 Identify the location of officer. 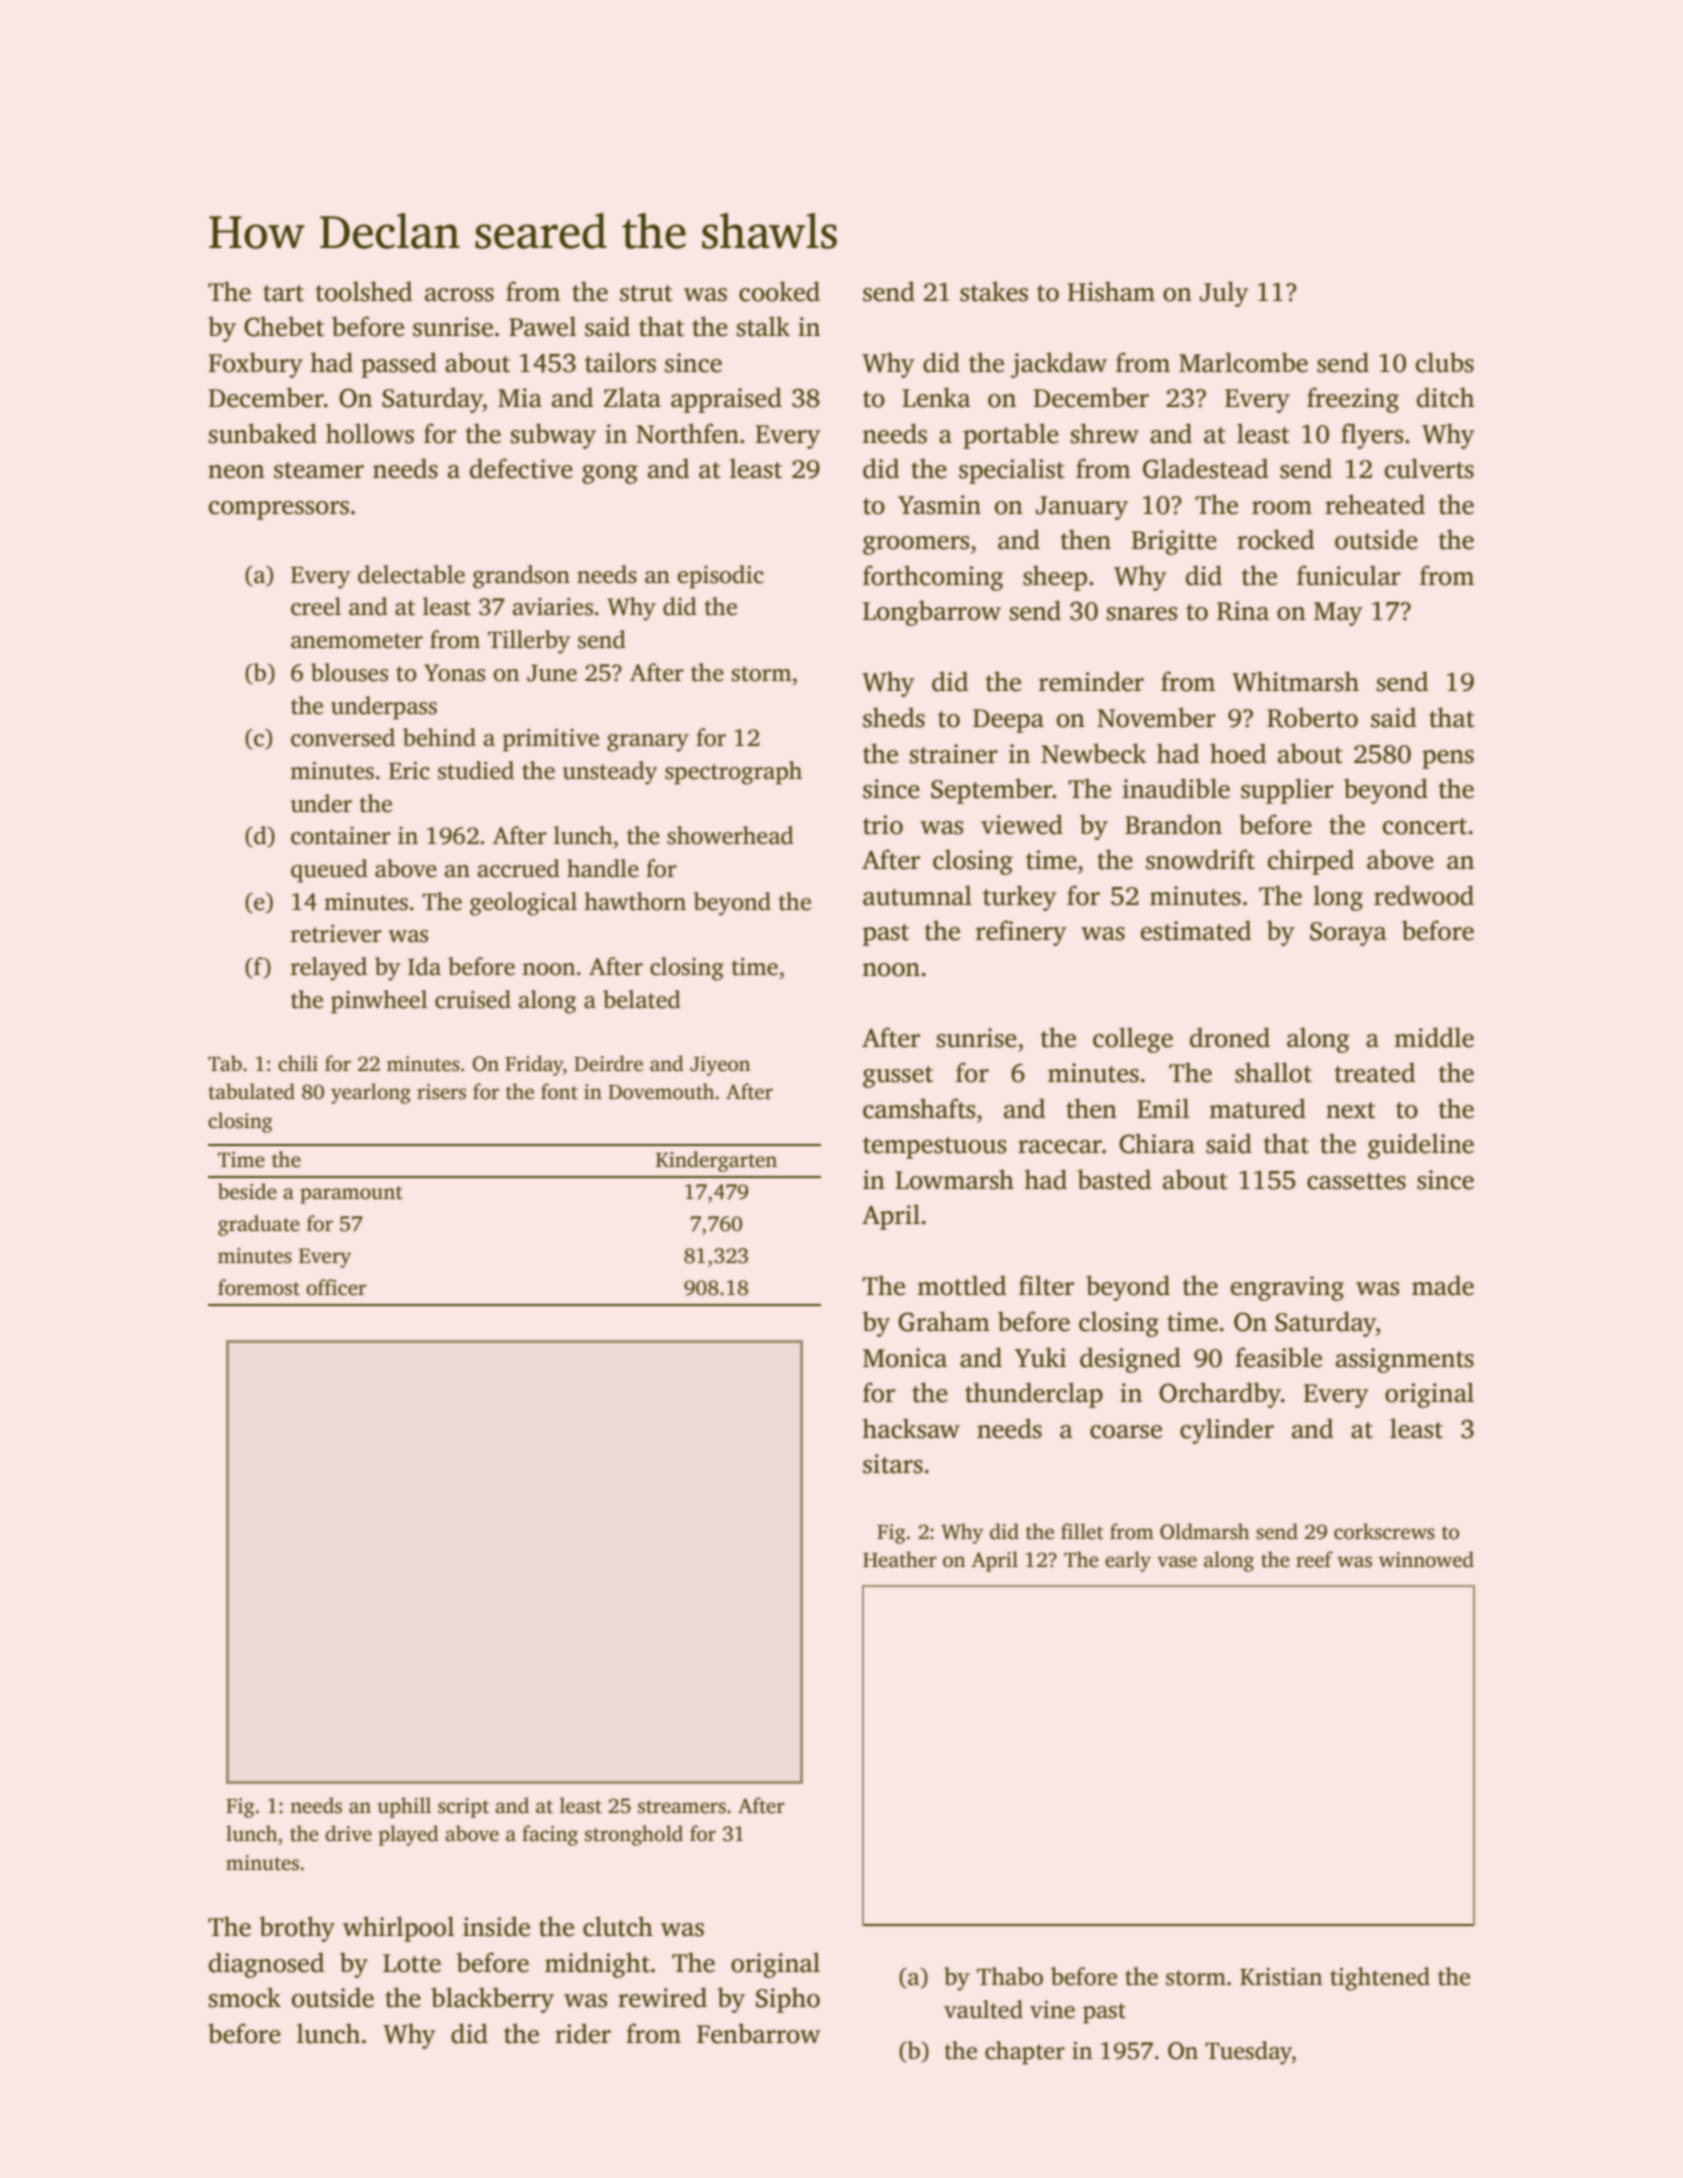
(336, 1287).
